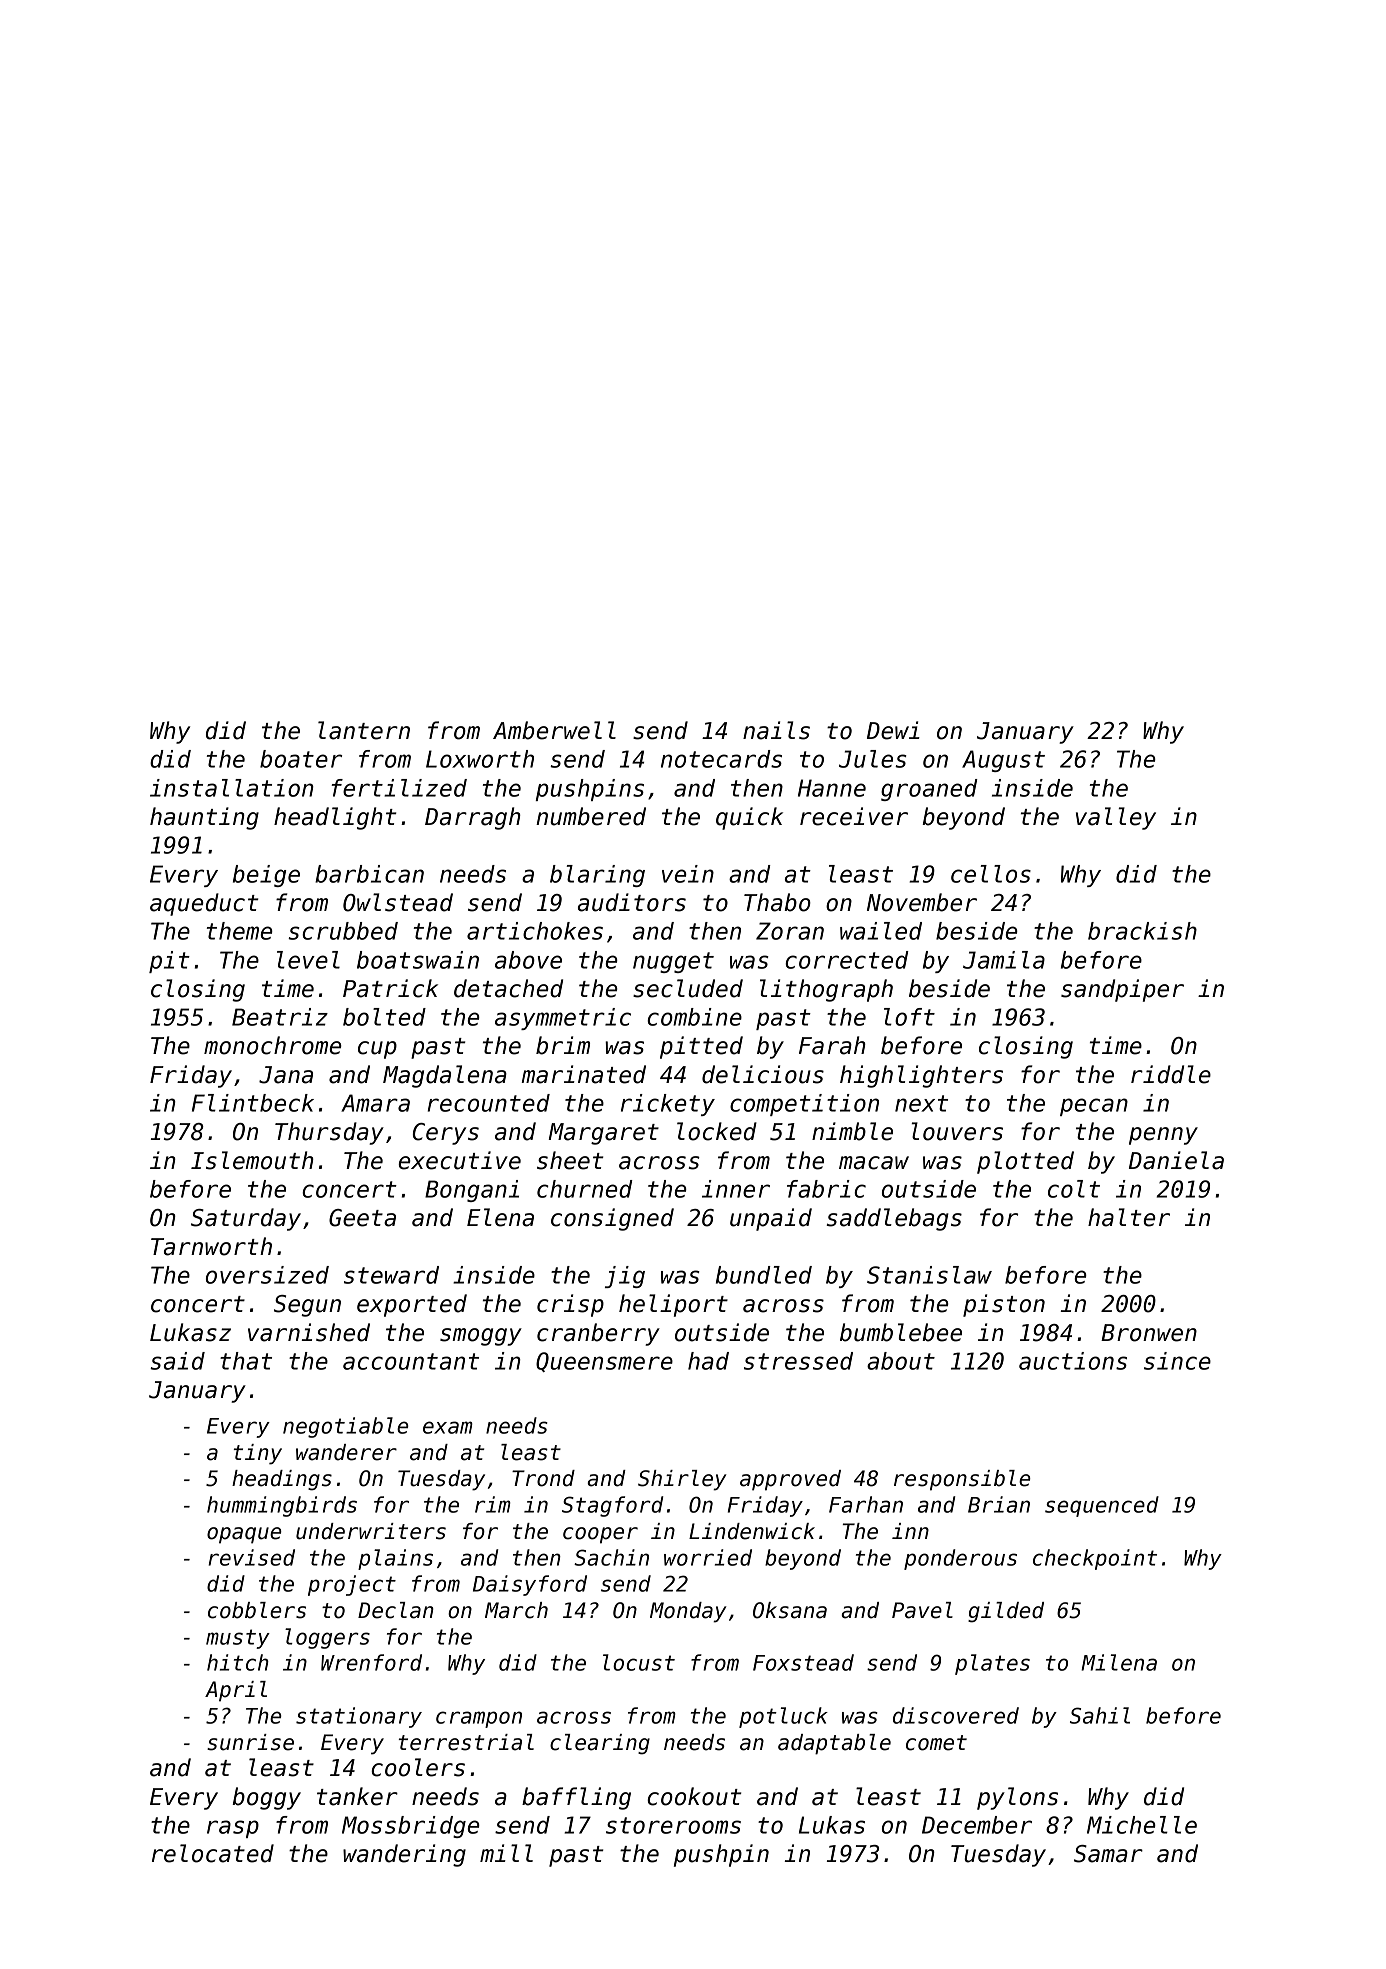 This page has height=1969, width=1386. I want to click on competition, so click(804, 1105).
